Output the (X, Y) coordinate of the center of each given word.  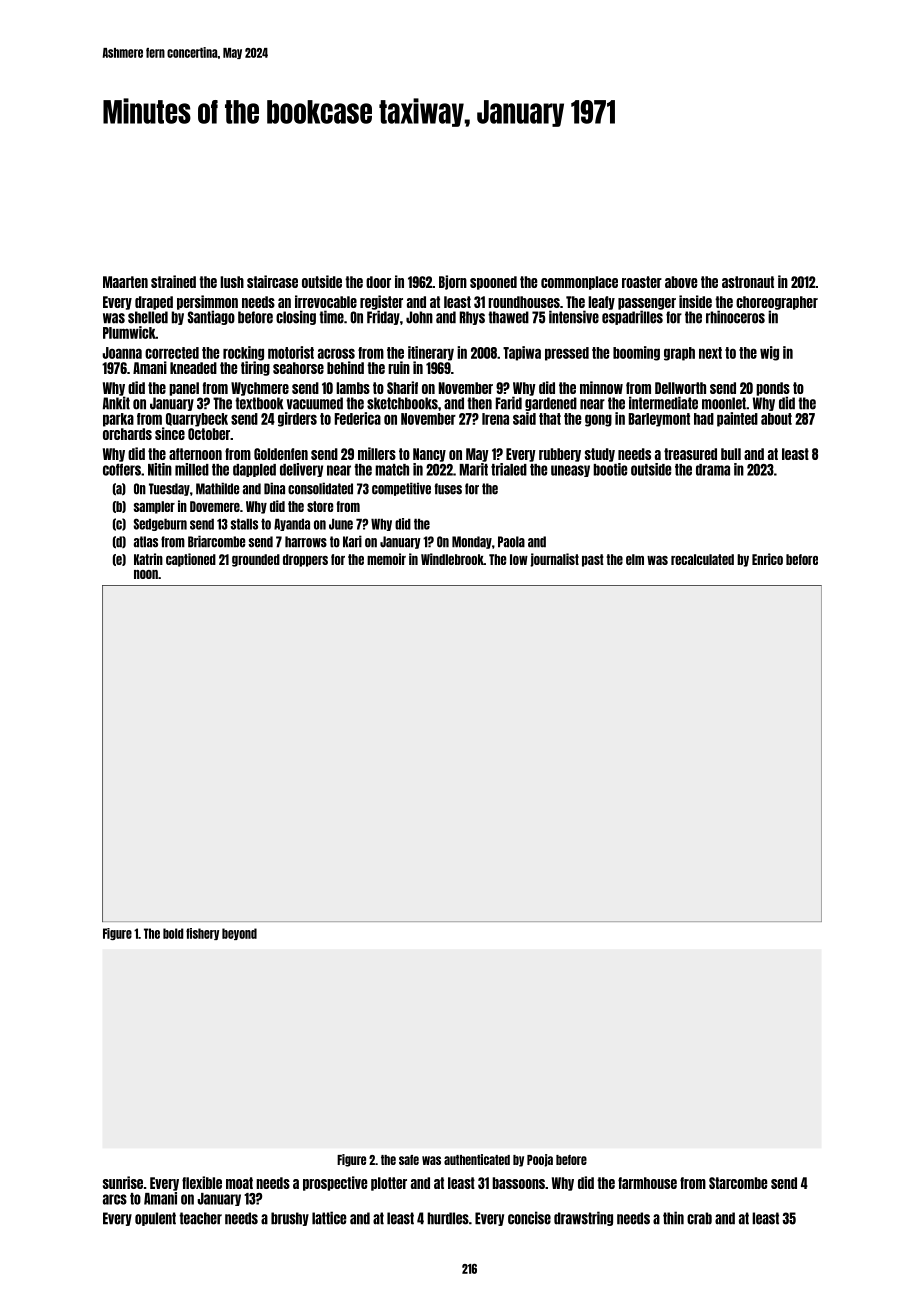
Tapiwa (522, 353)
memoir (386, 559)
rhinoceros (735, 317)
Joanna (122, 353)
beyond (239, 934)
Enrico (767, 559)
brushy (290, 1219)
